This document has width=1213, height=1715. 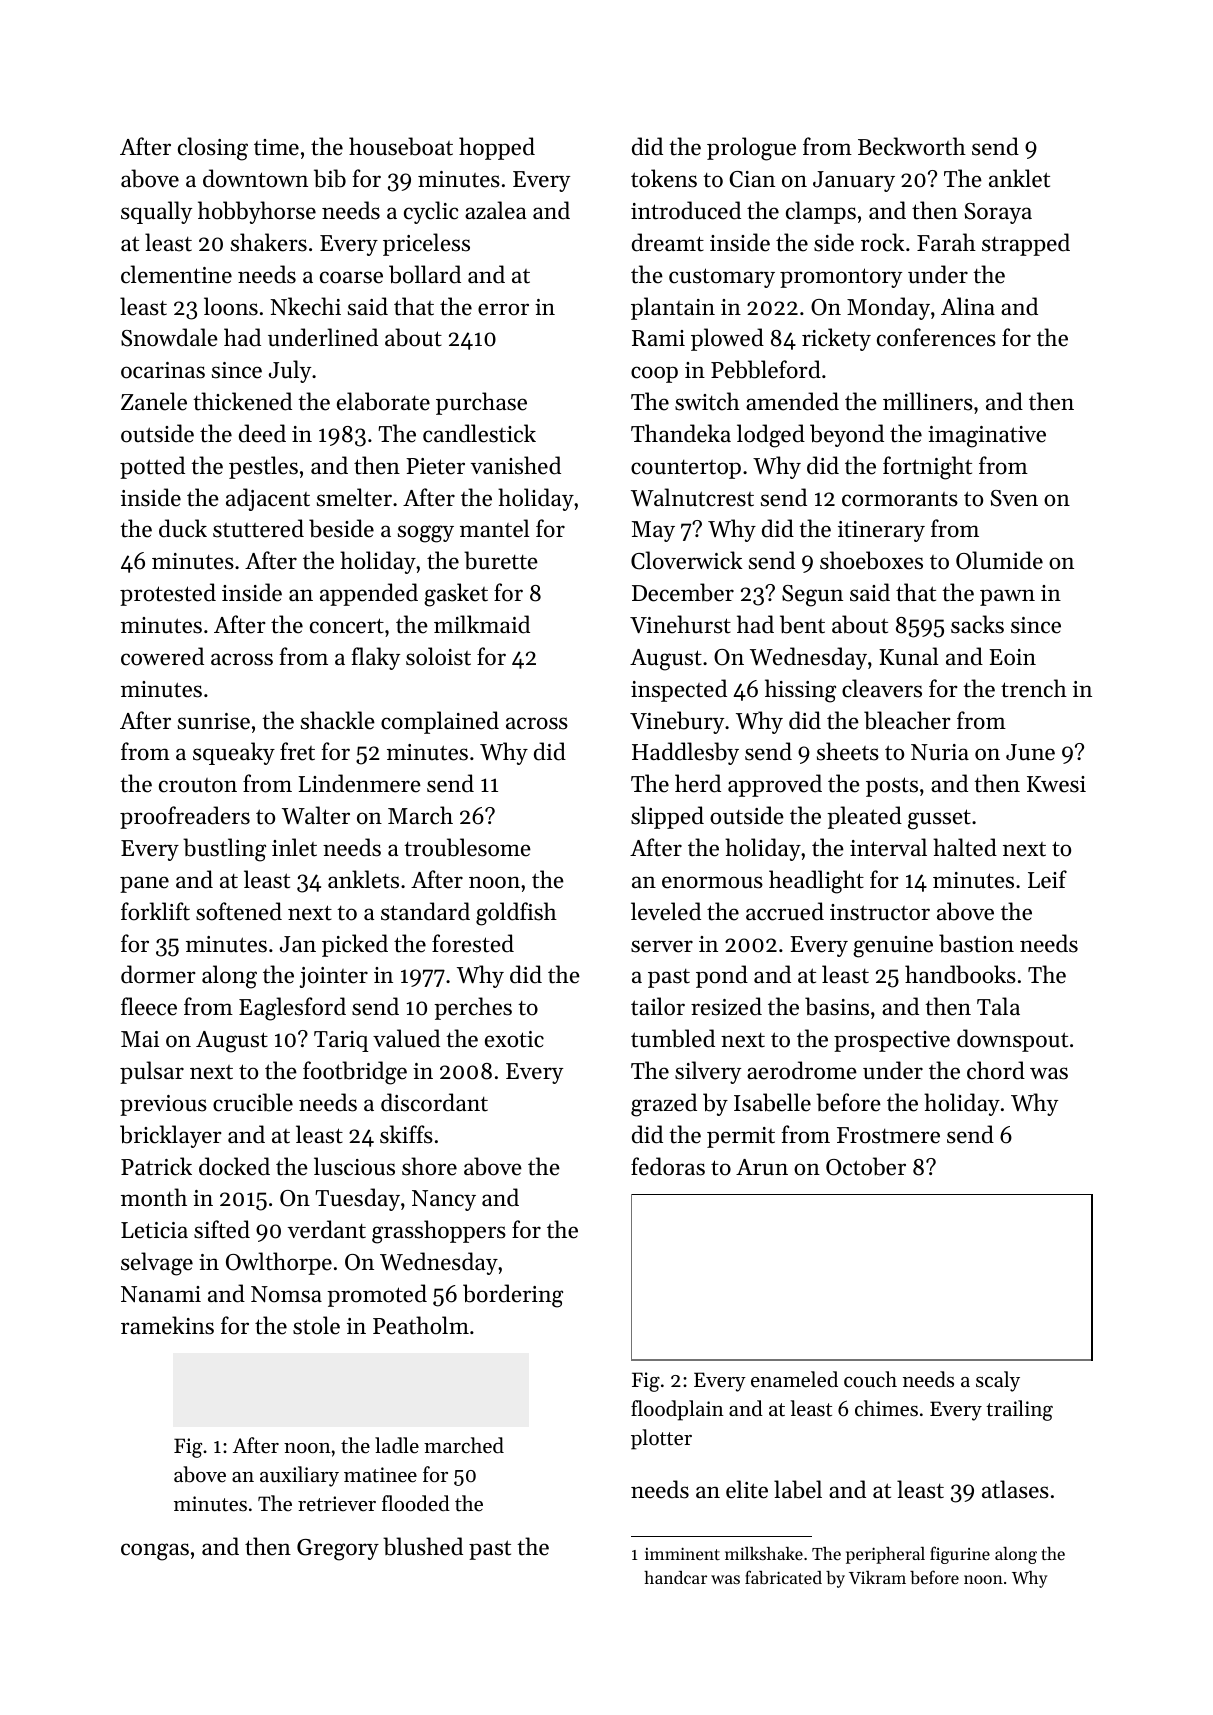 What do you see at coordinates (357, 1199) in the document?
I see `Tuesday` at bounding box center [357, 1199].
